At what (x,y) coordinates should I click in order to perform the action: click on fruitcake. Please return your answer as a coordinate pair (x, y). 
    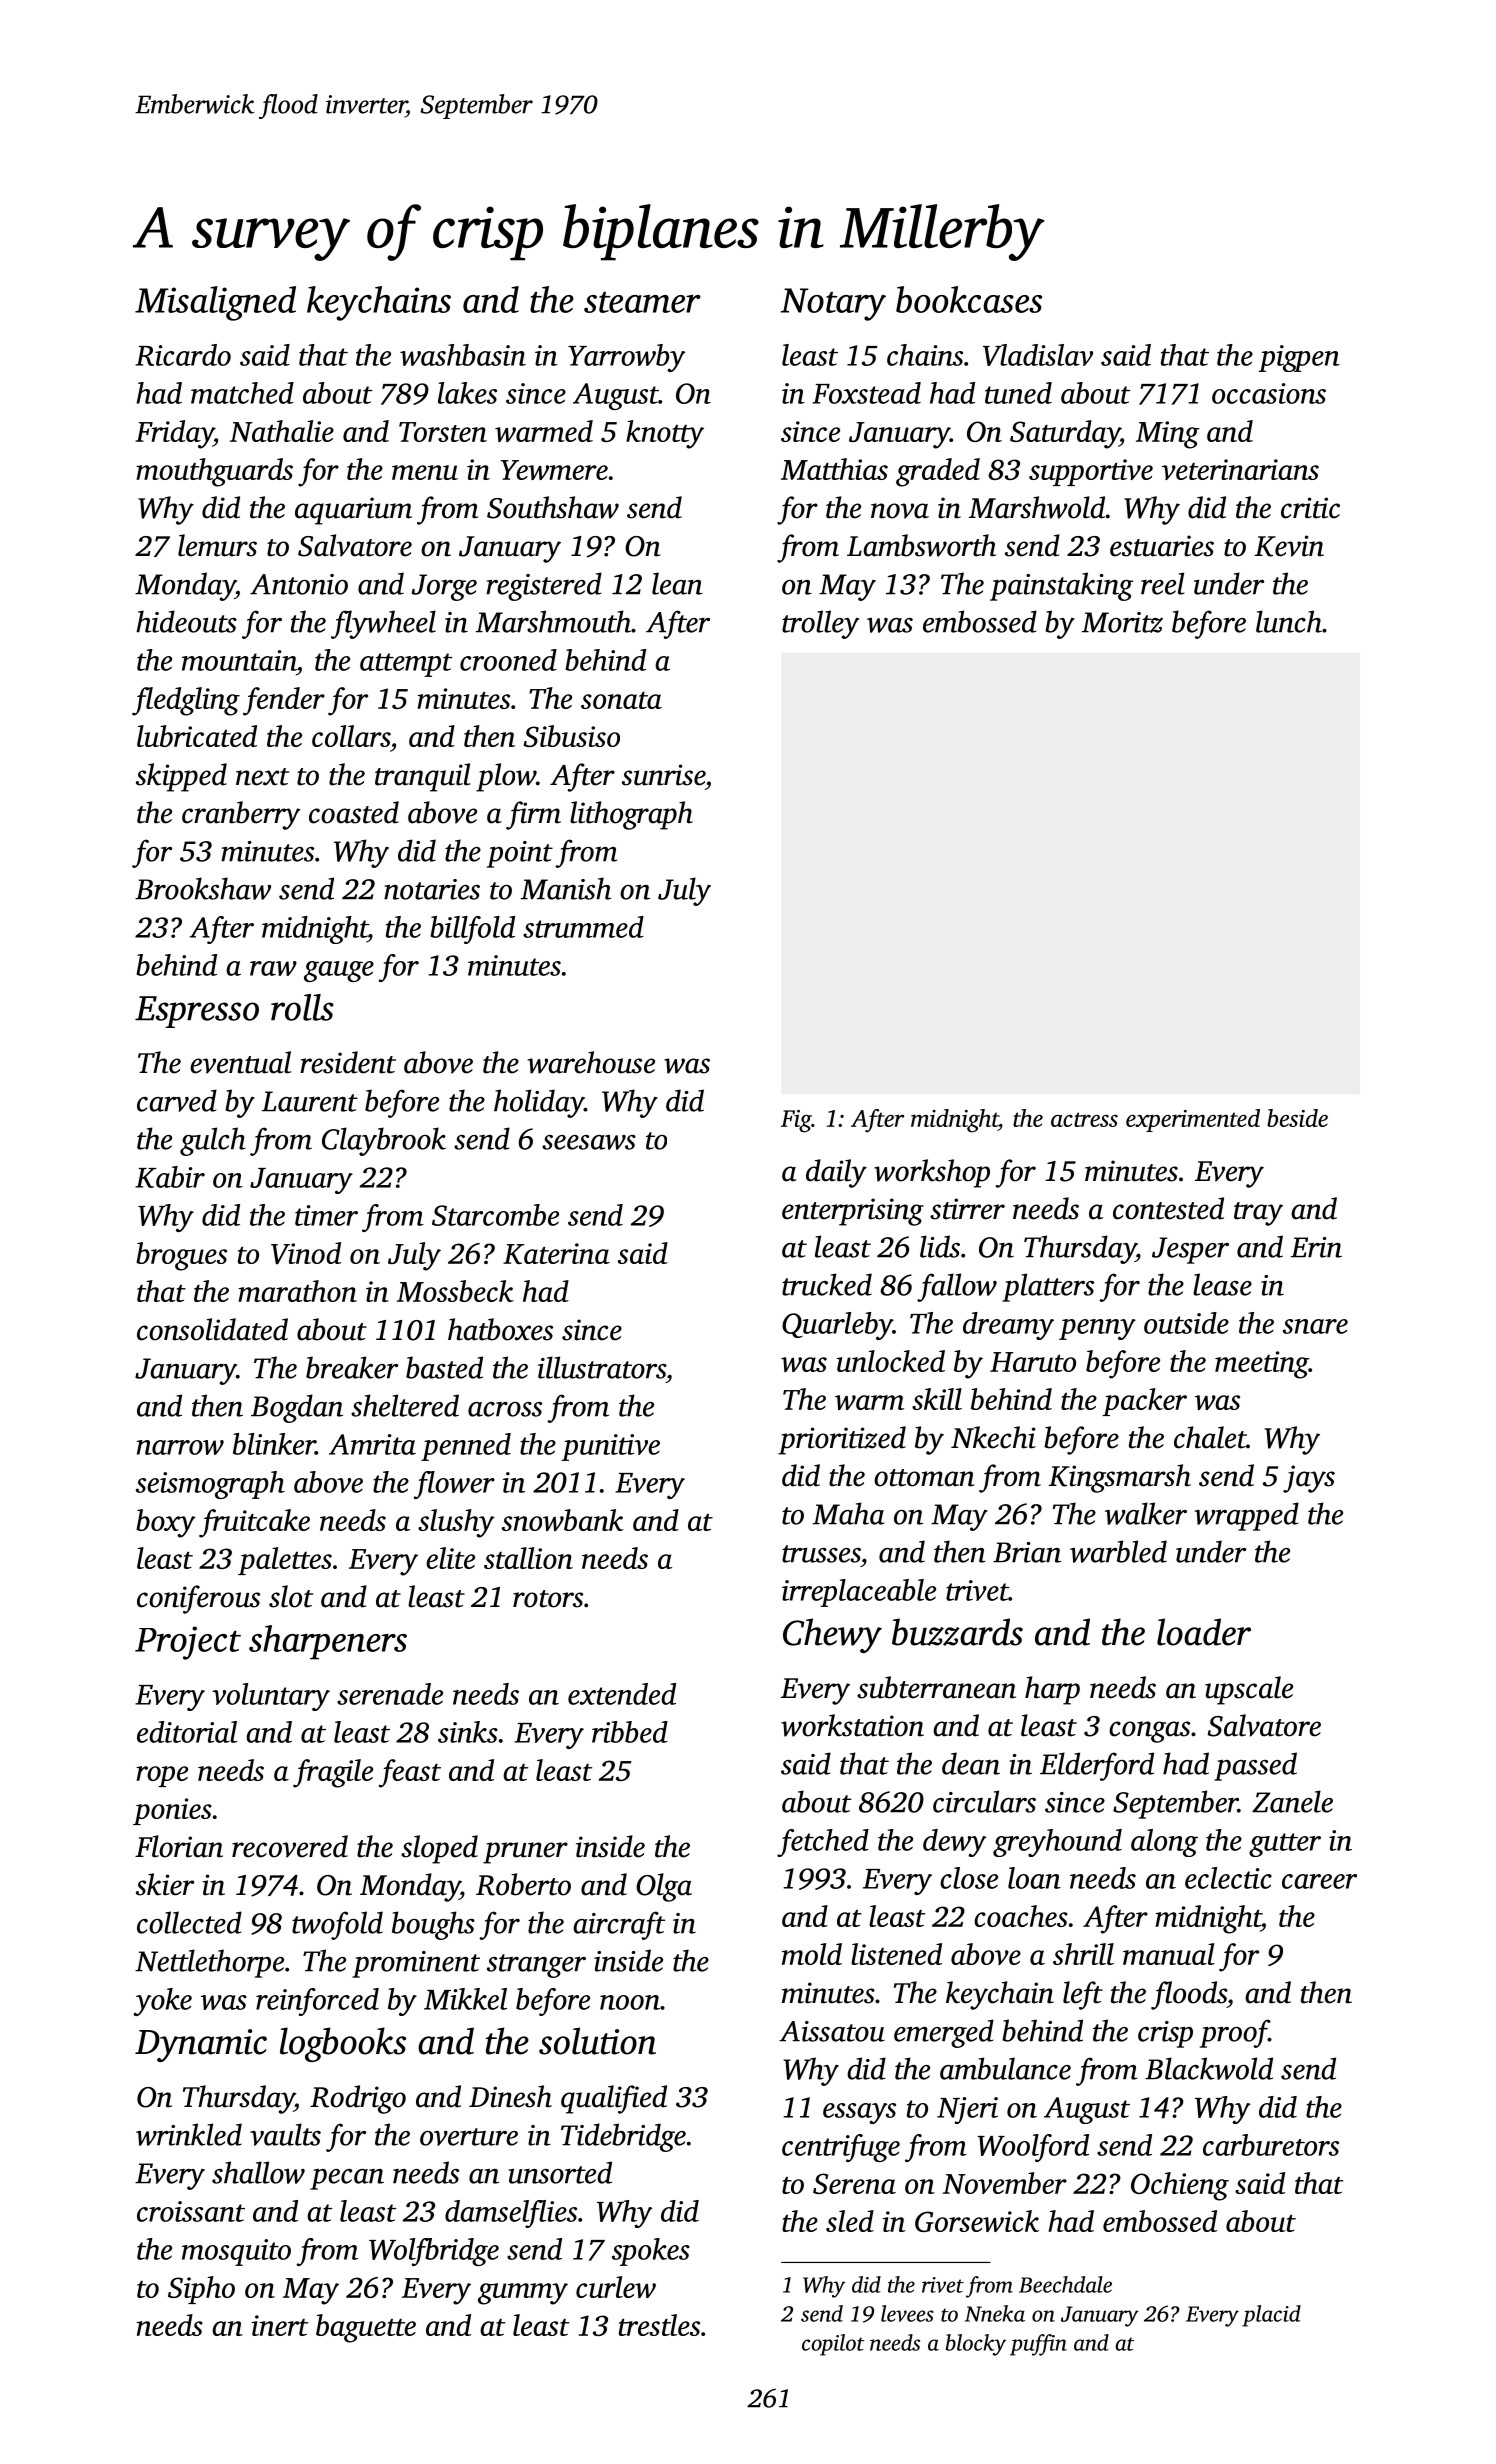
    Looking at the image, I should click on (254, 1523).
